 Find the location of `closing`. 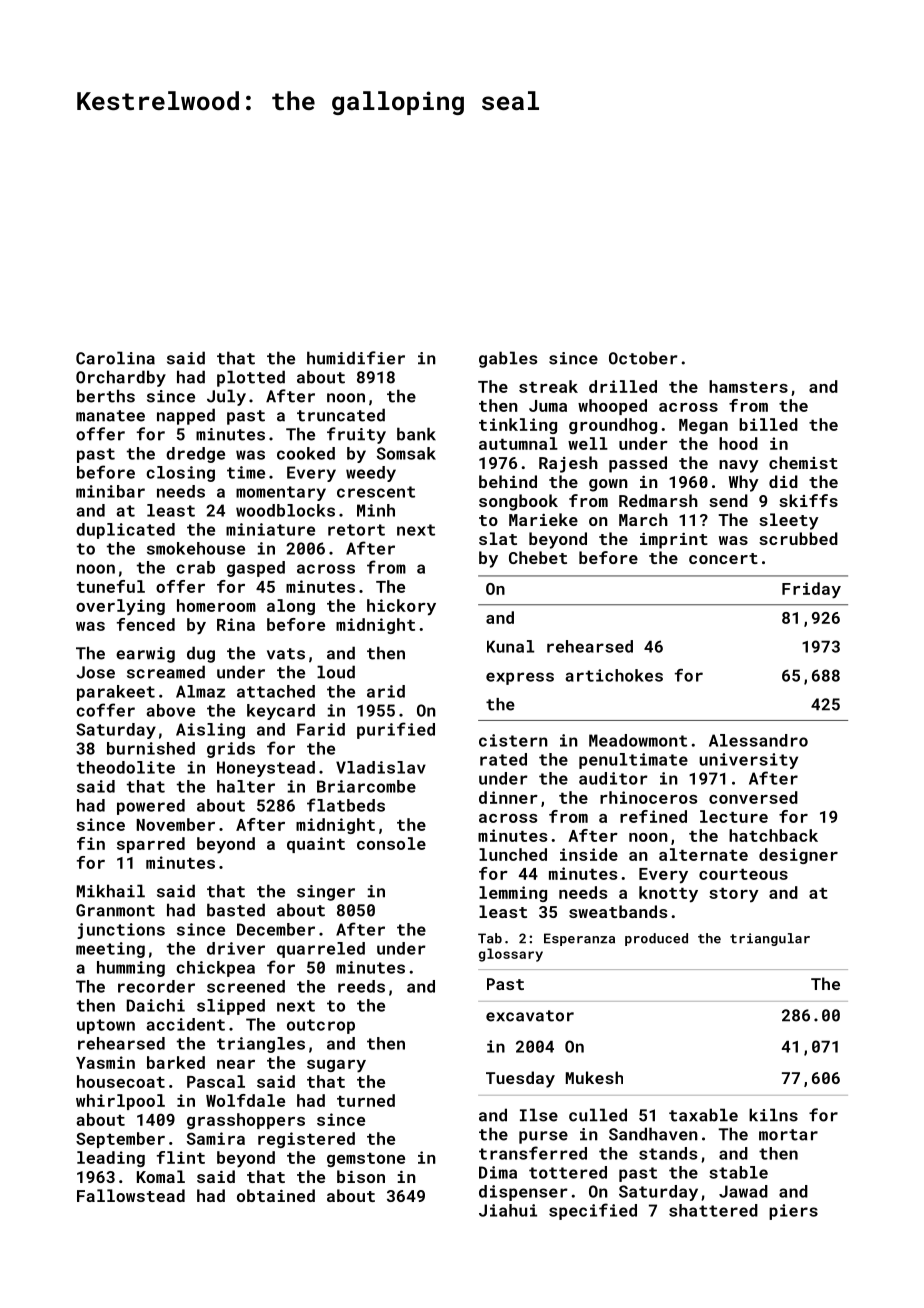

closing is located at coordinates (180, 474).
